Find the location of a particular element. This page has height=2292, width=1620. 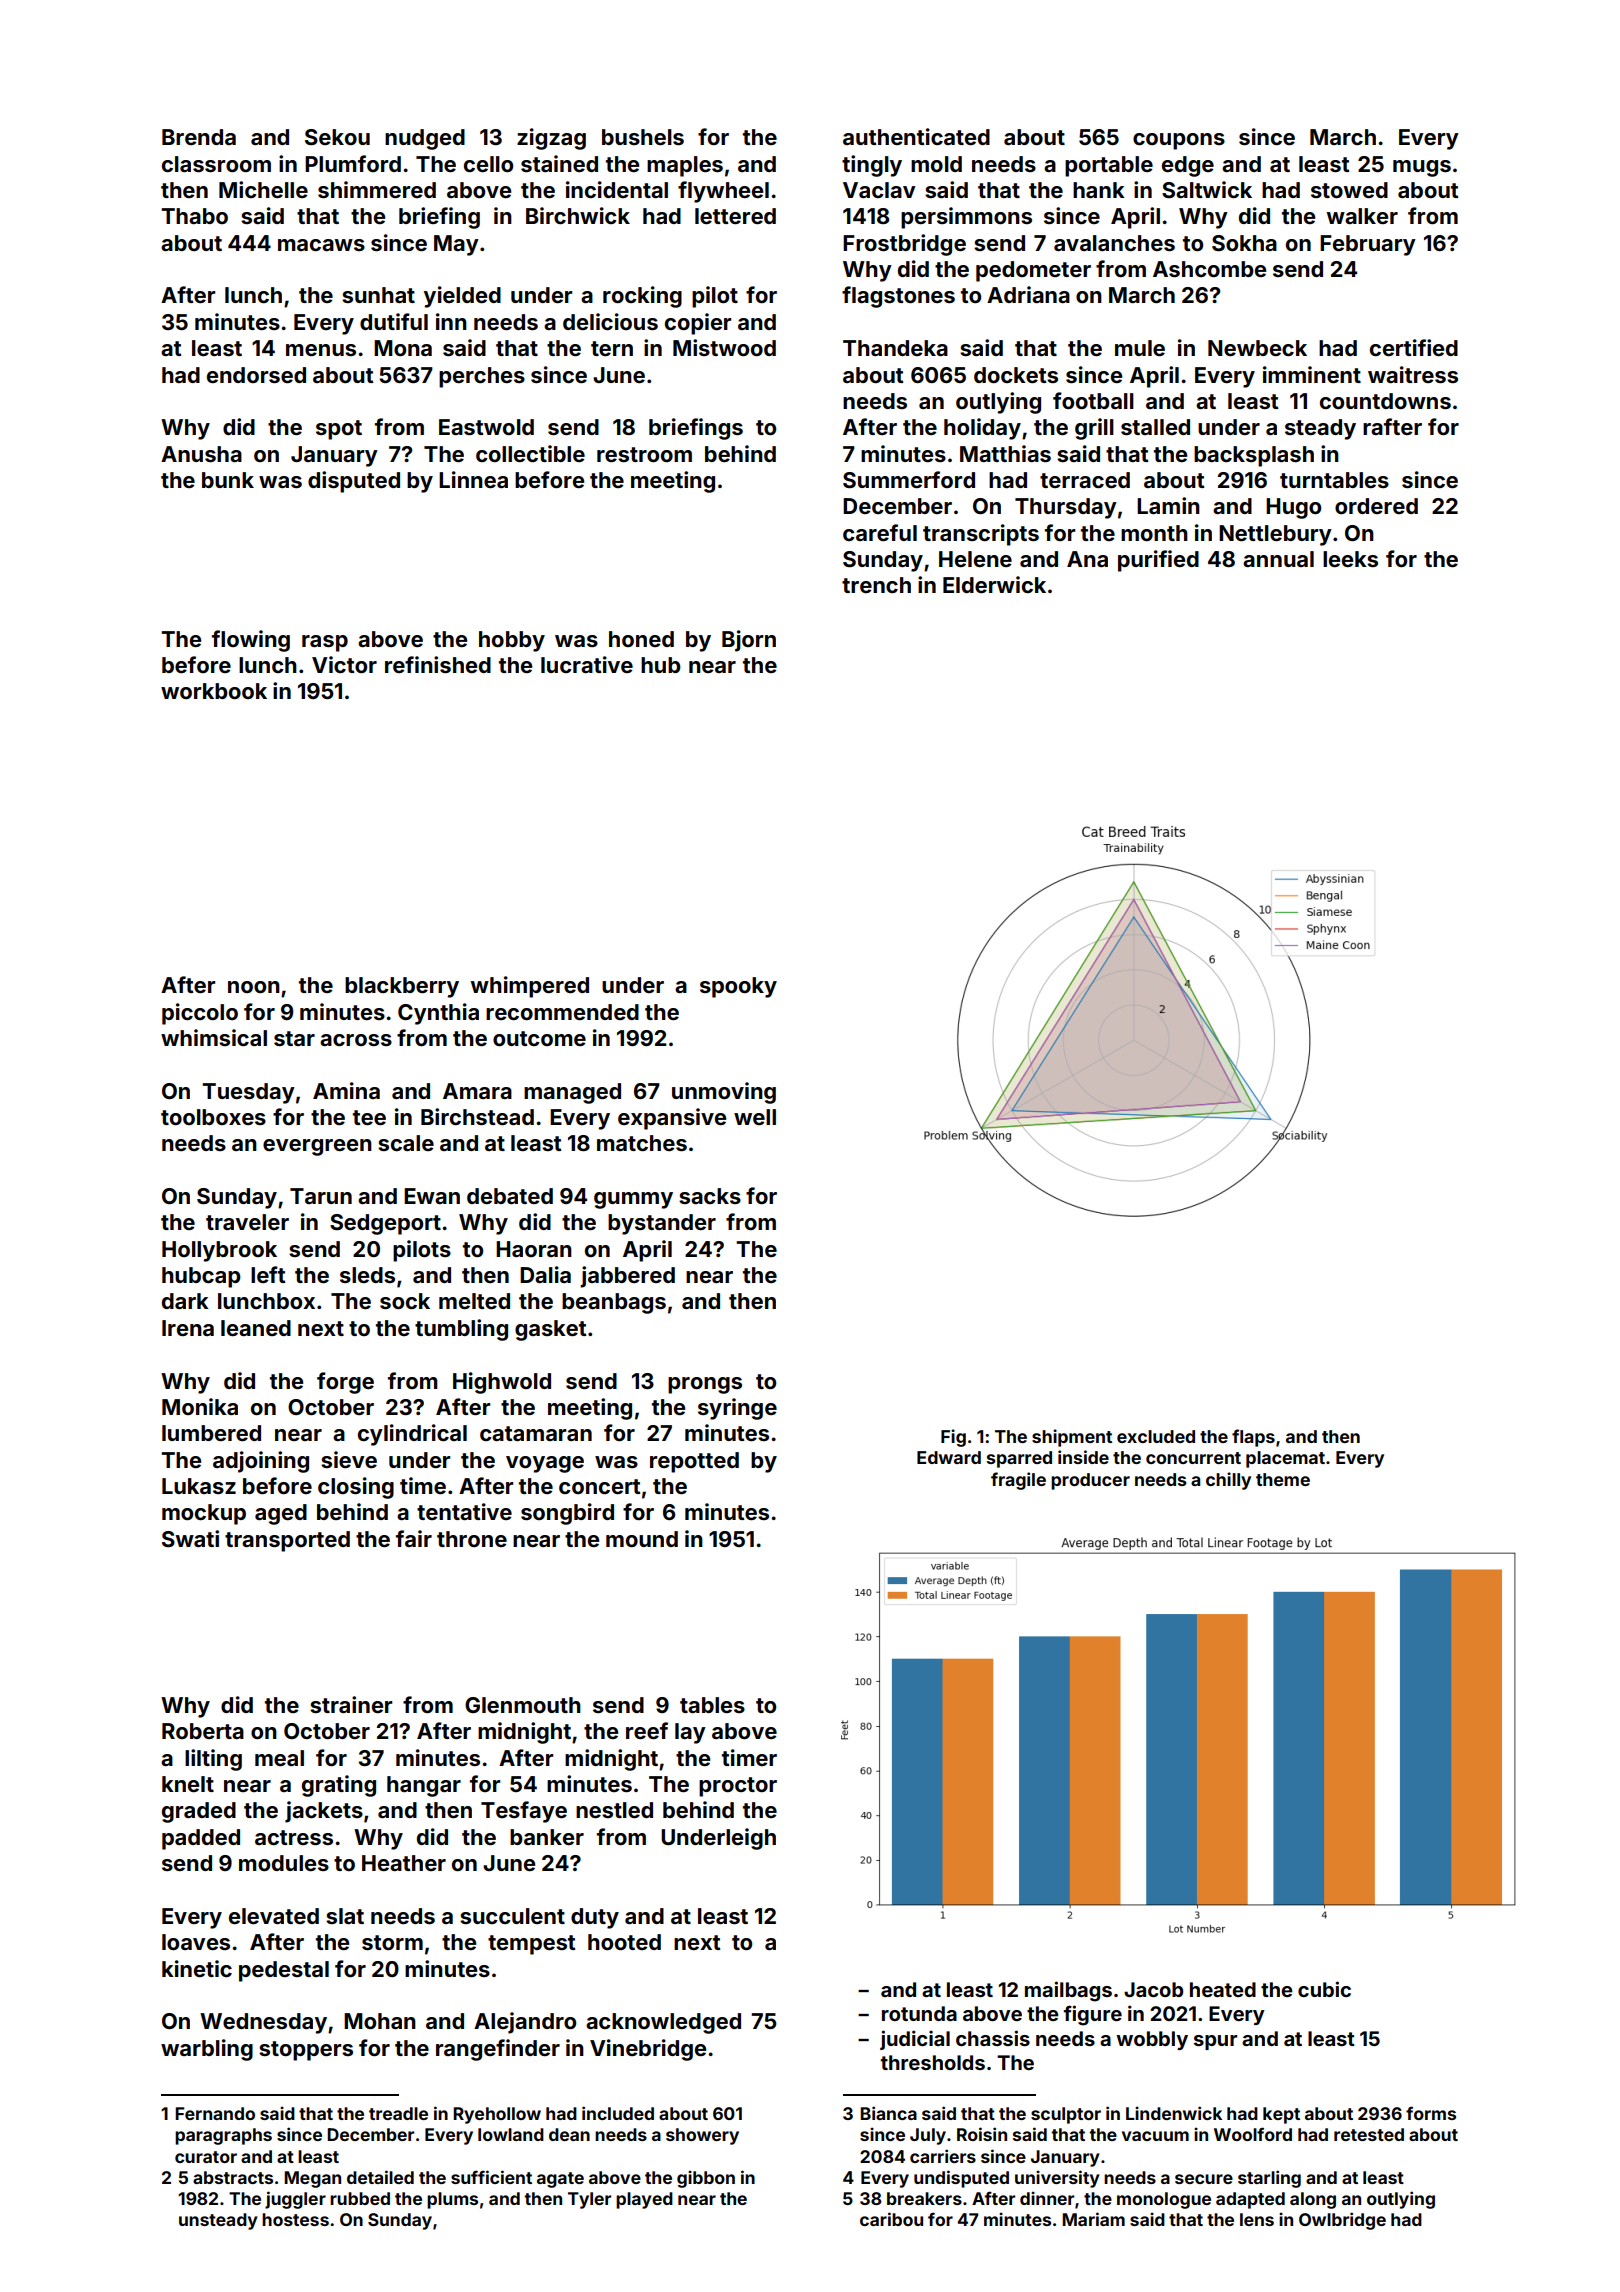

workbook is located at coordinates (214, 691).
